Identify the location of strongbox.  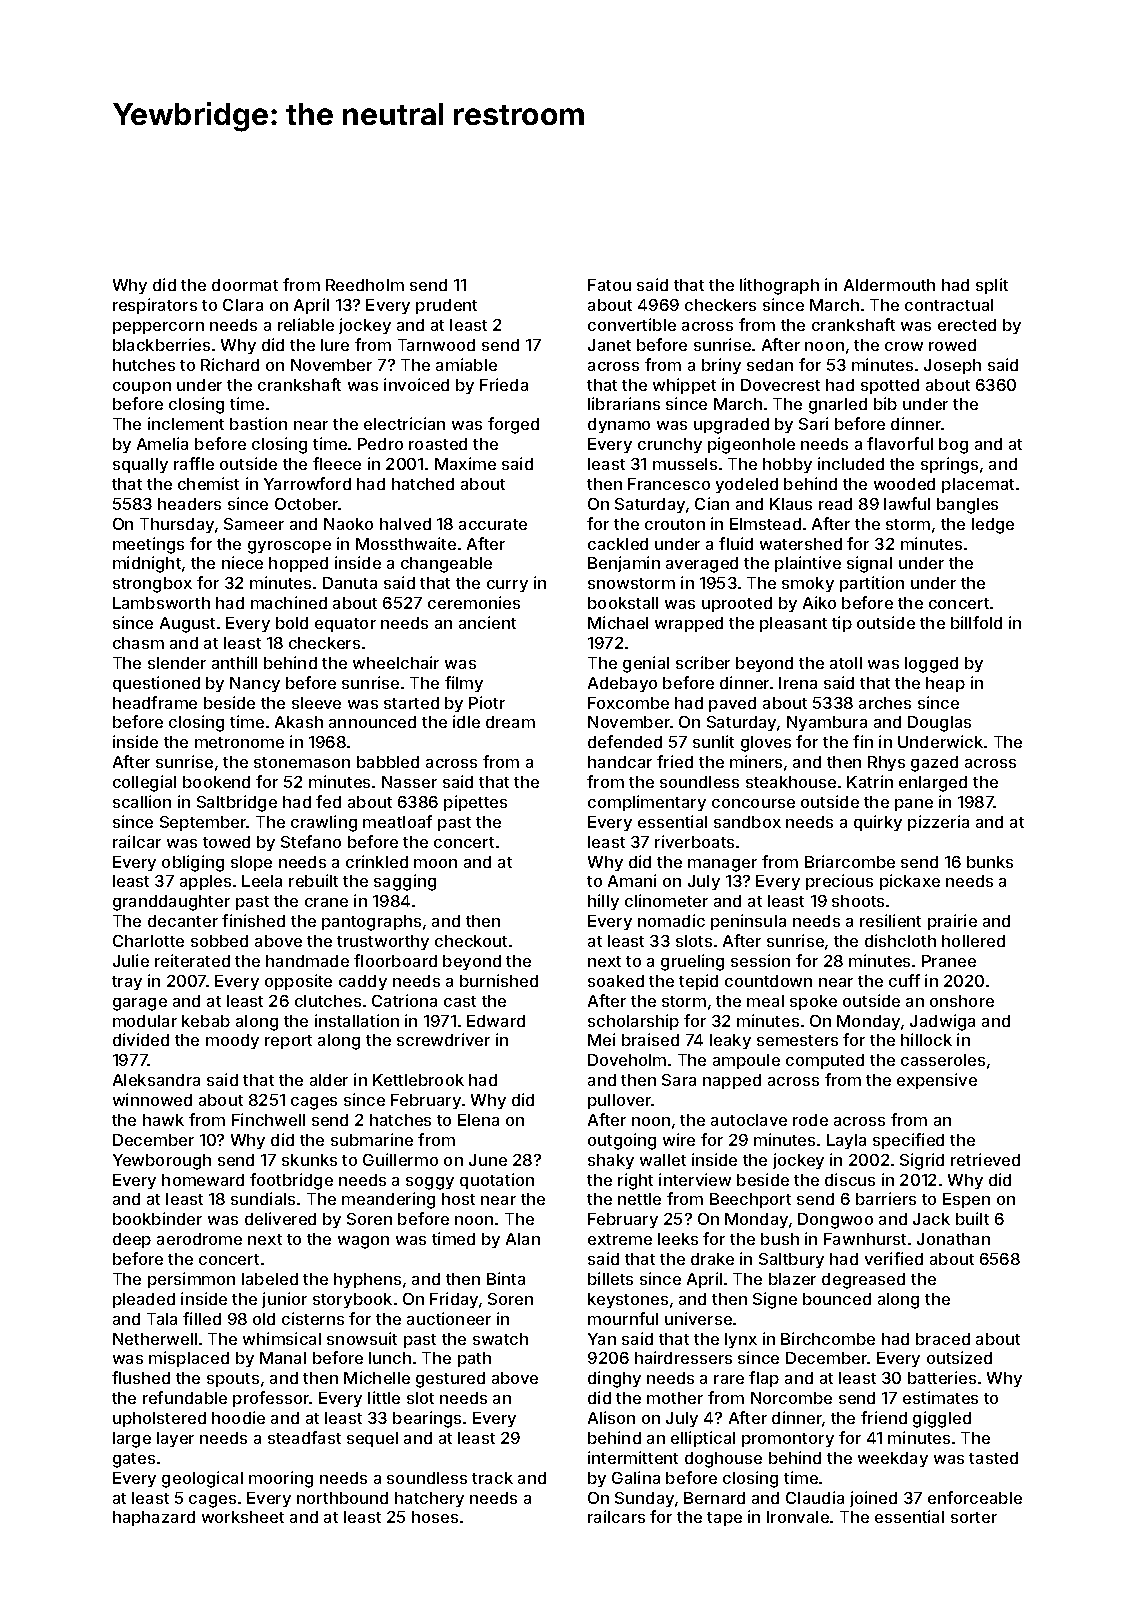
(152, 585).
